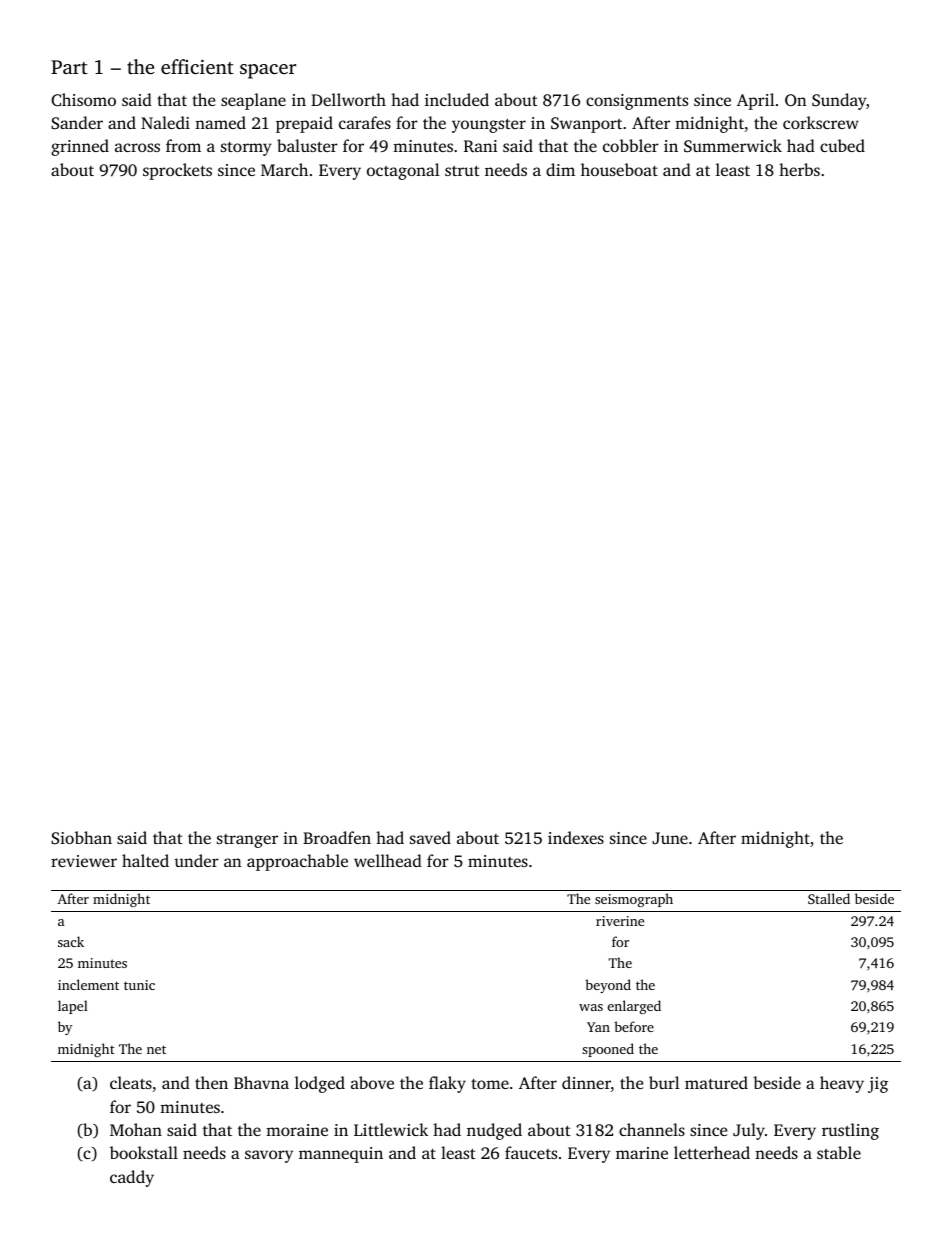 This image has height=1233, width=952. What do you see at coordinates (457, 99) in the image?
I see `included` at bounding box center [457, 99].
